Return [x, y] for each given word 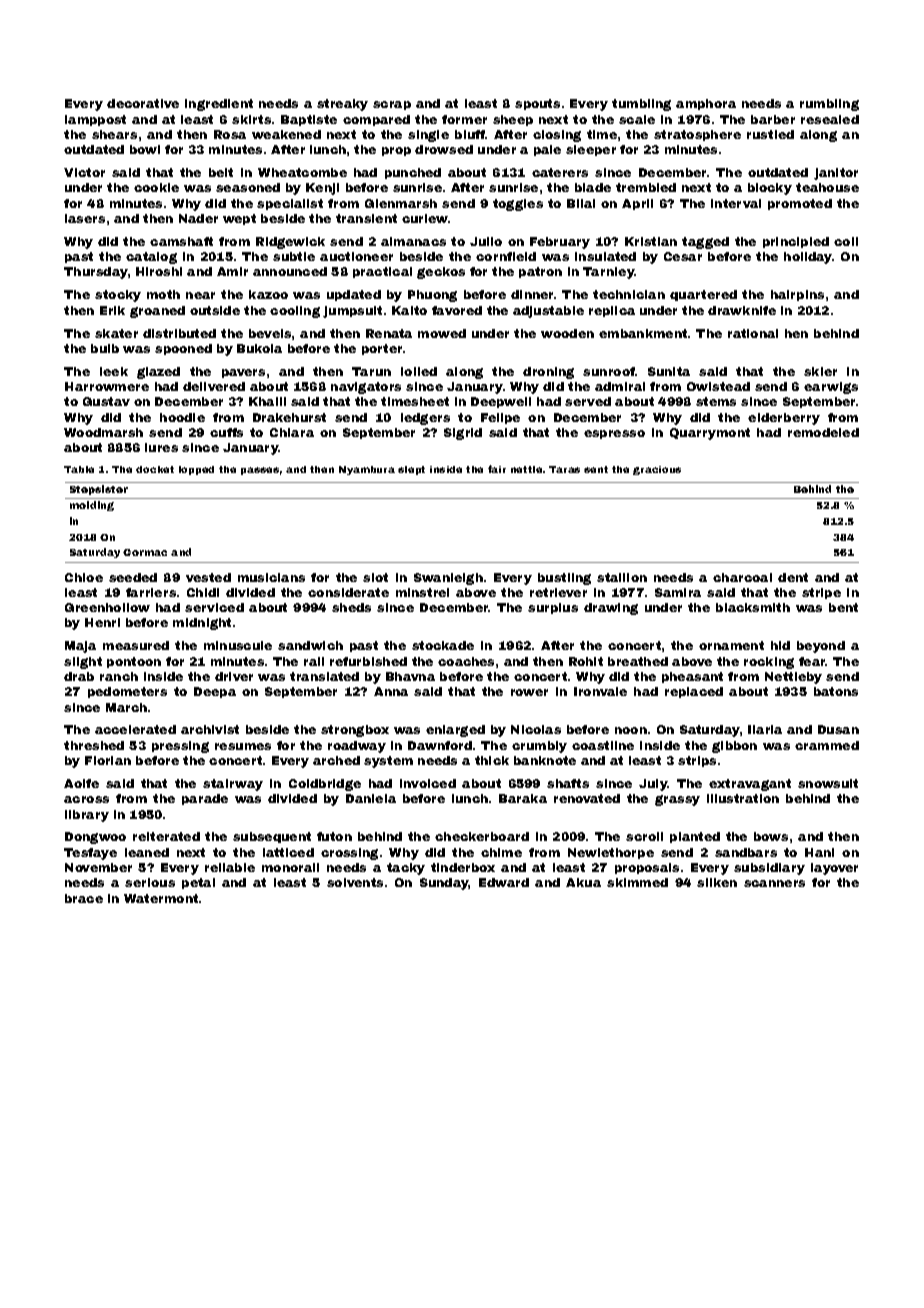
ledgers [425, 419]
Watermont [161, 898]
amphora [706, 104]
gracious [657, 470]
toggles [518, 205]
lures [161, 447]
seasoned [248, 187]
